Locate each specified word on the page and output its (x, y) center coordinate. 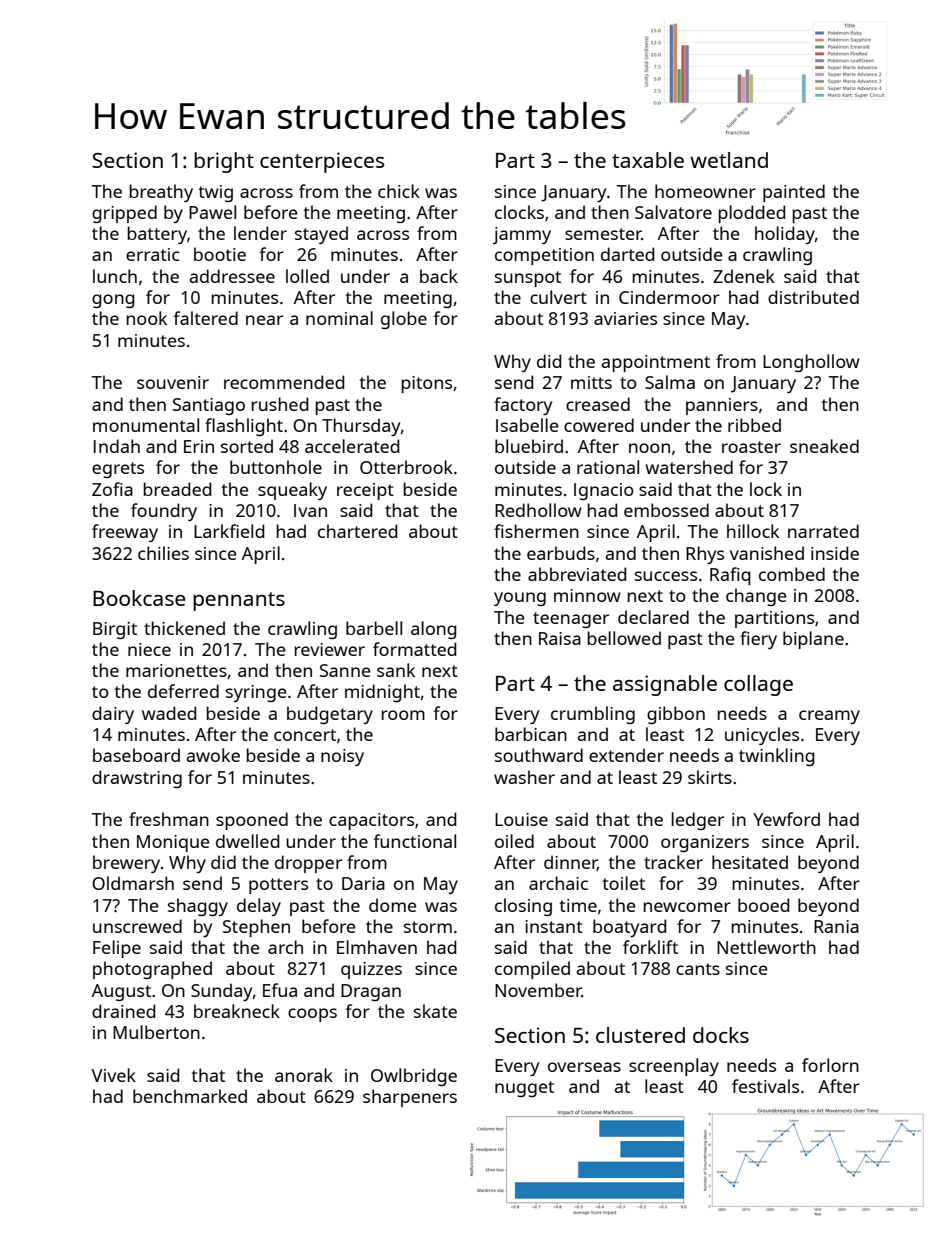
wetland (729, 160)
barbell (374, 628)
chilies (163, 553)
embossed (666, 510)
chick (399, 191)
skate (435, 1011)
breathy (161, 193)
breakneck (237, 1011)
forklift (650, 947)
